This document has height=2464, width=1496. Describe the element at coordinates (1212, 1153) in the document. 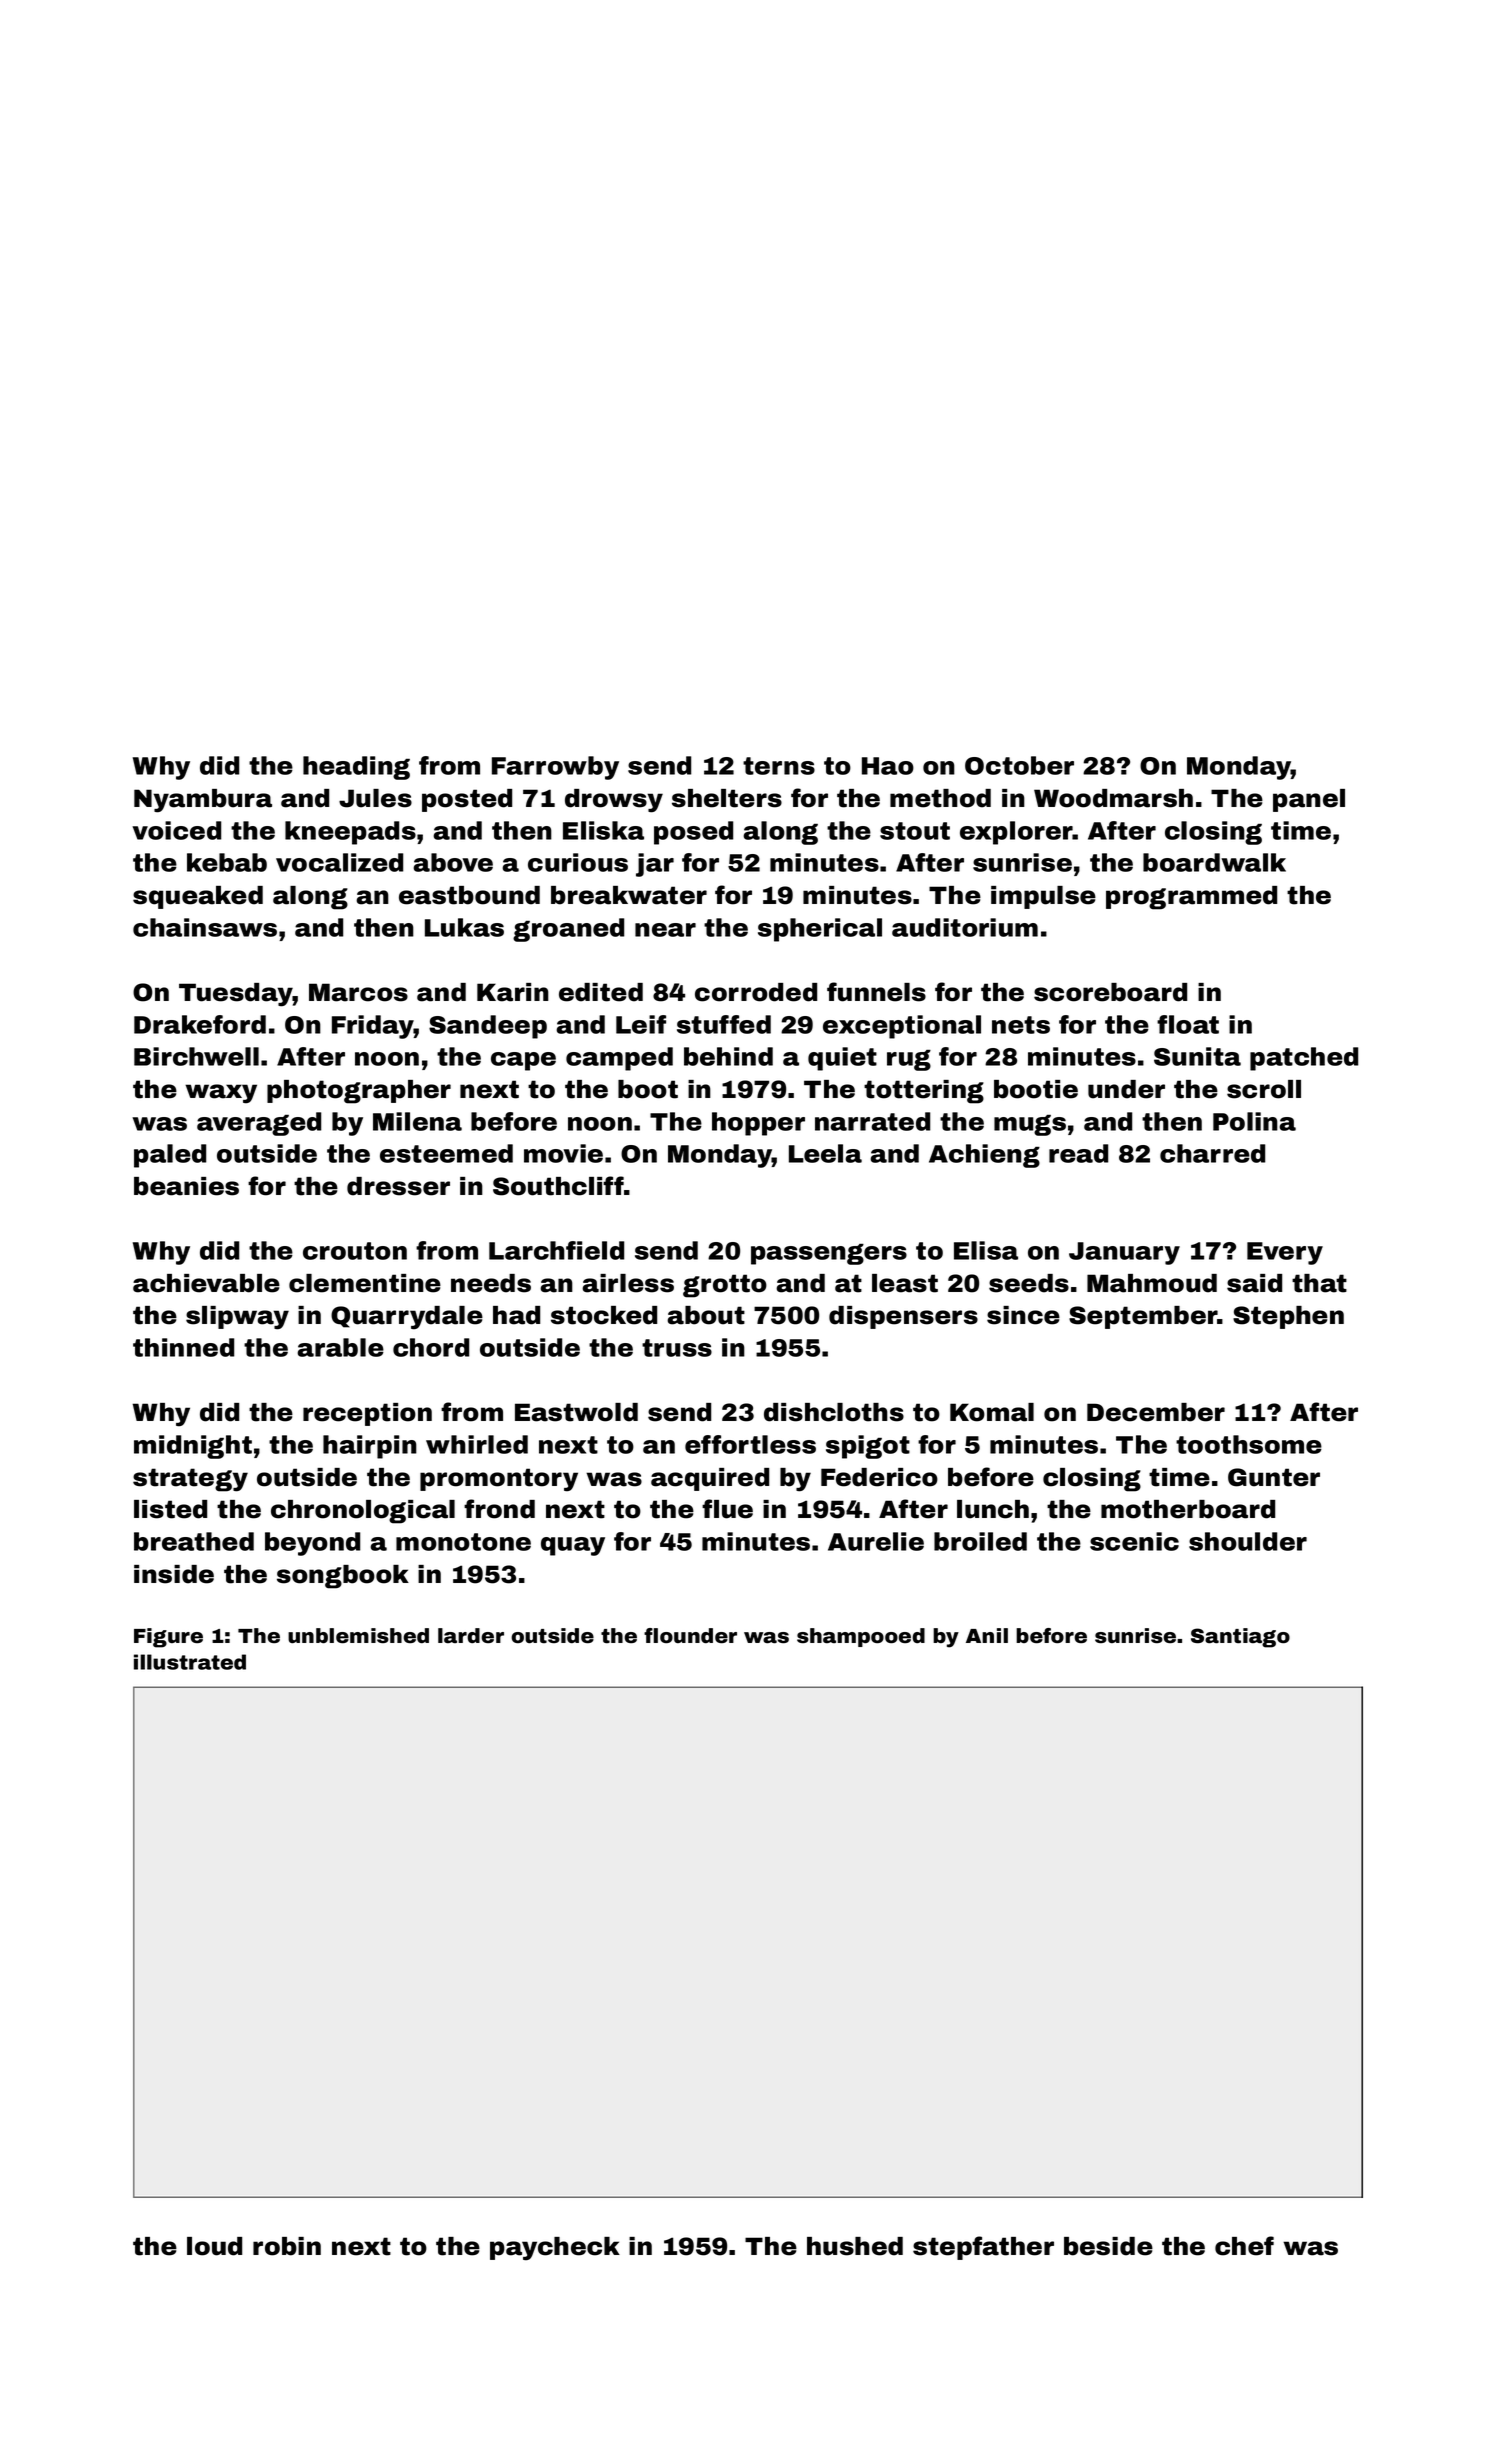

I see `charred` at that location.
